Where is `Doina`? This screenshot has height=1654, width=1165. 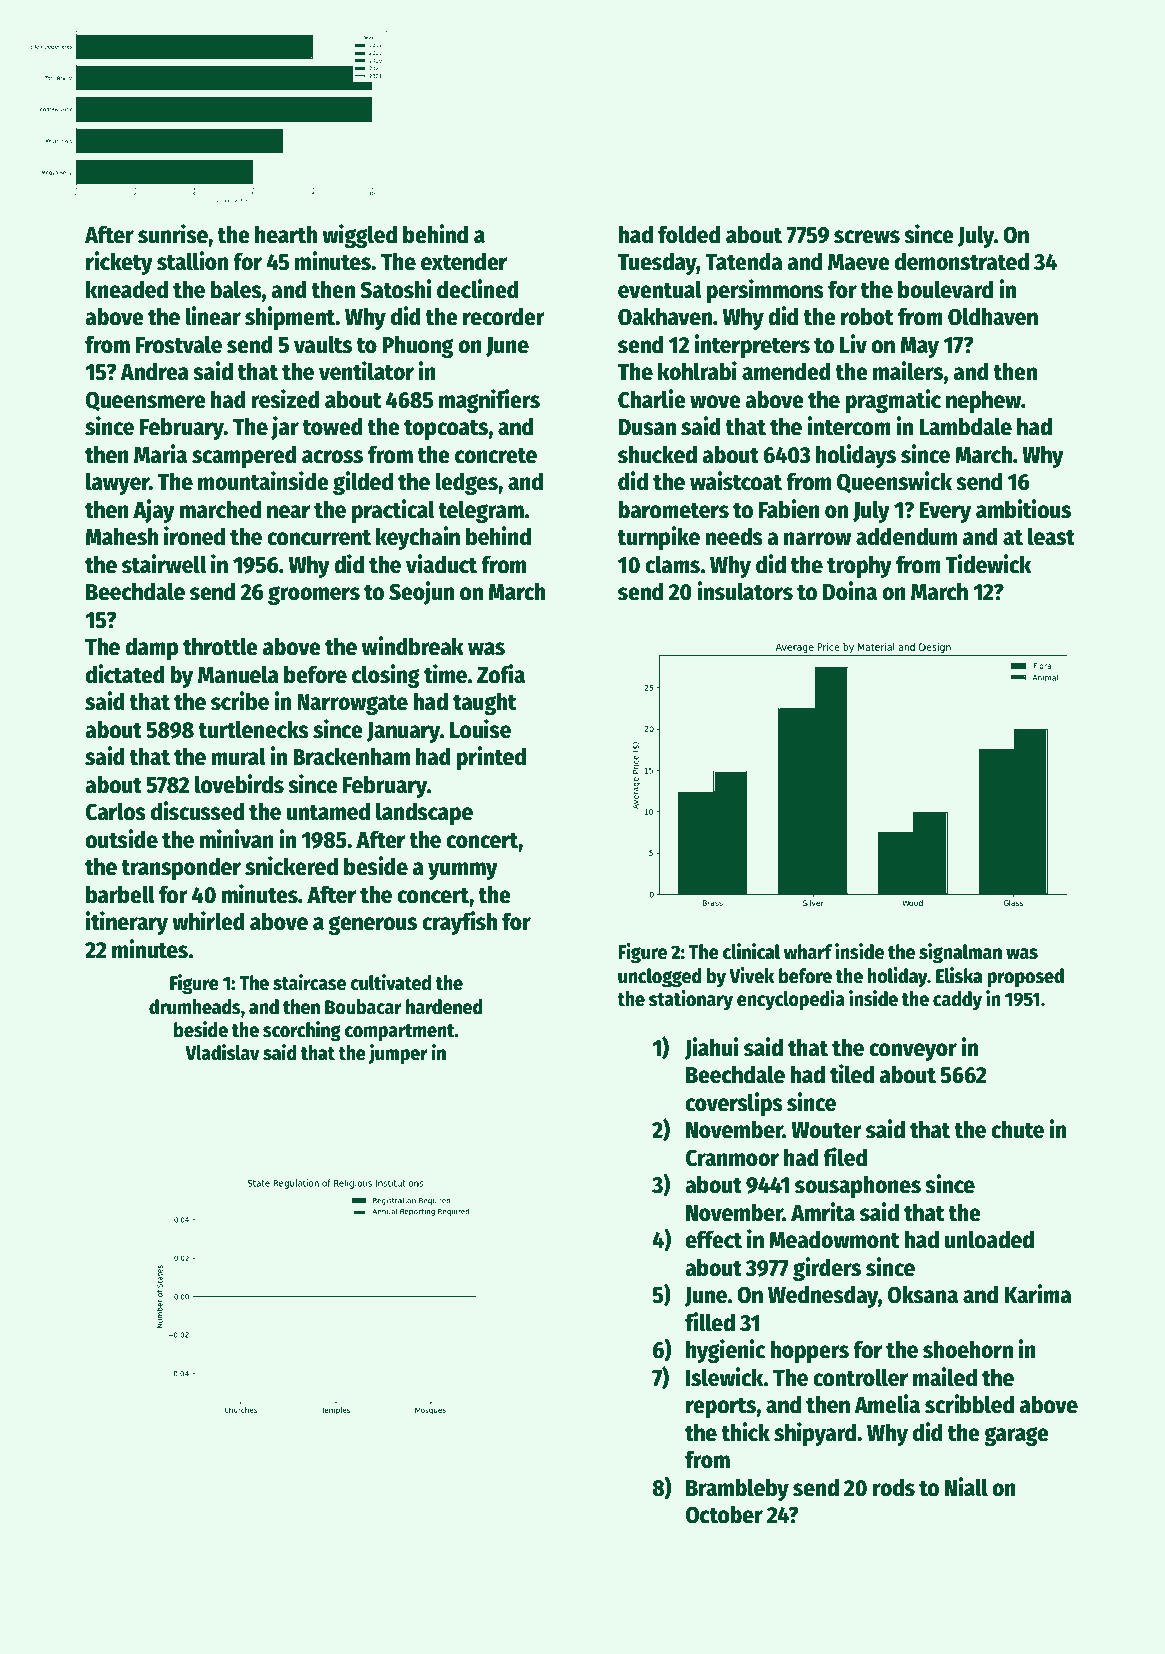
Doina is located at coordinates (850, 591).
